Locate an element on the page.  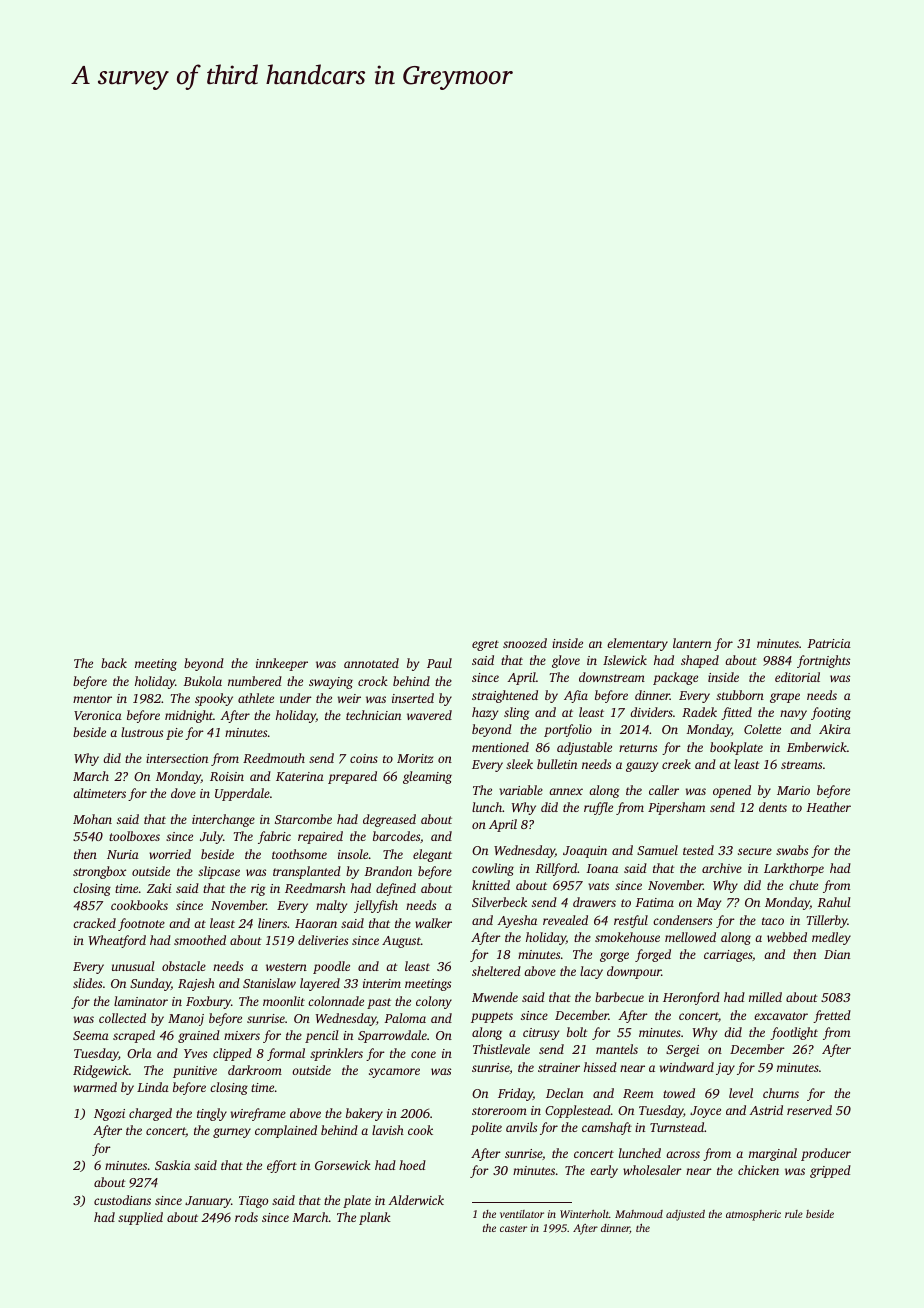
sling is located at coordinates (517, 713).
